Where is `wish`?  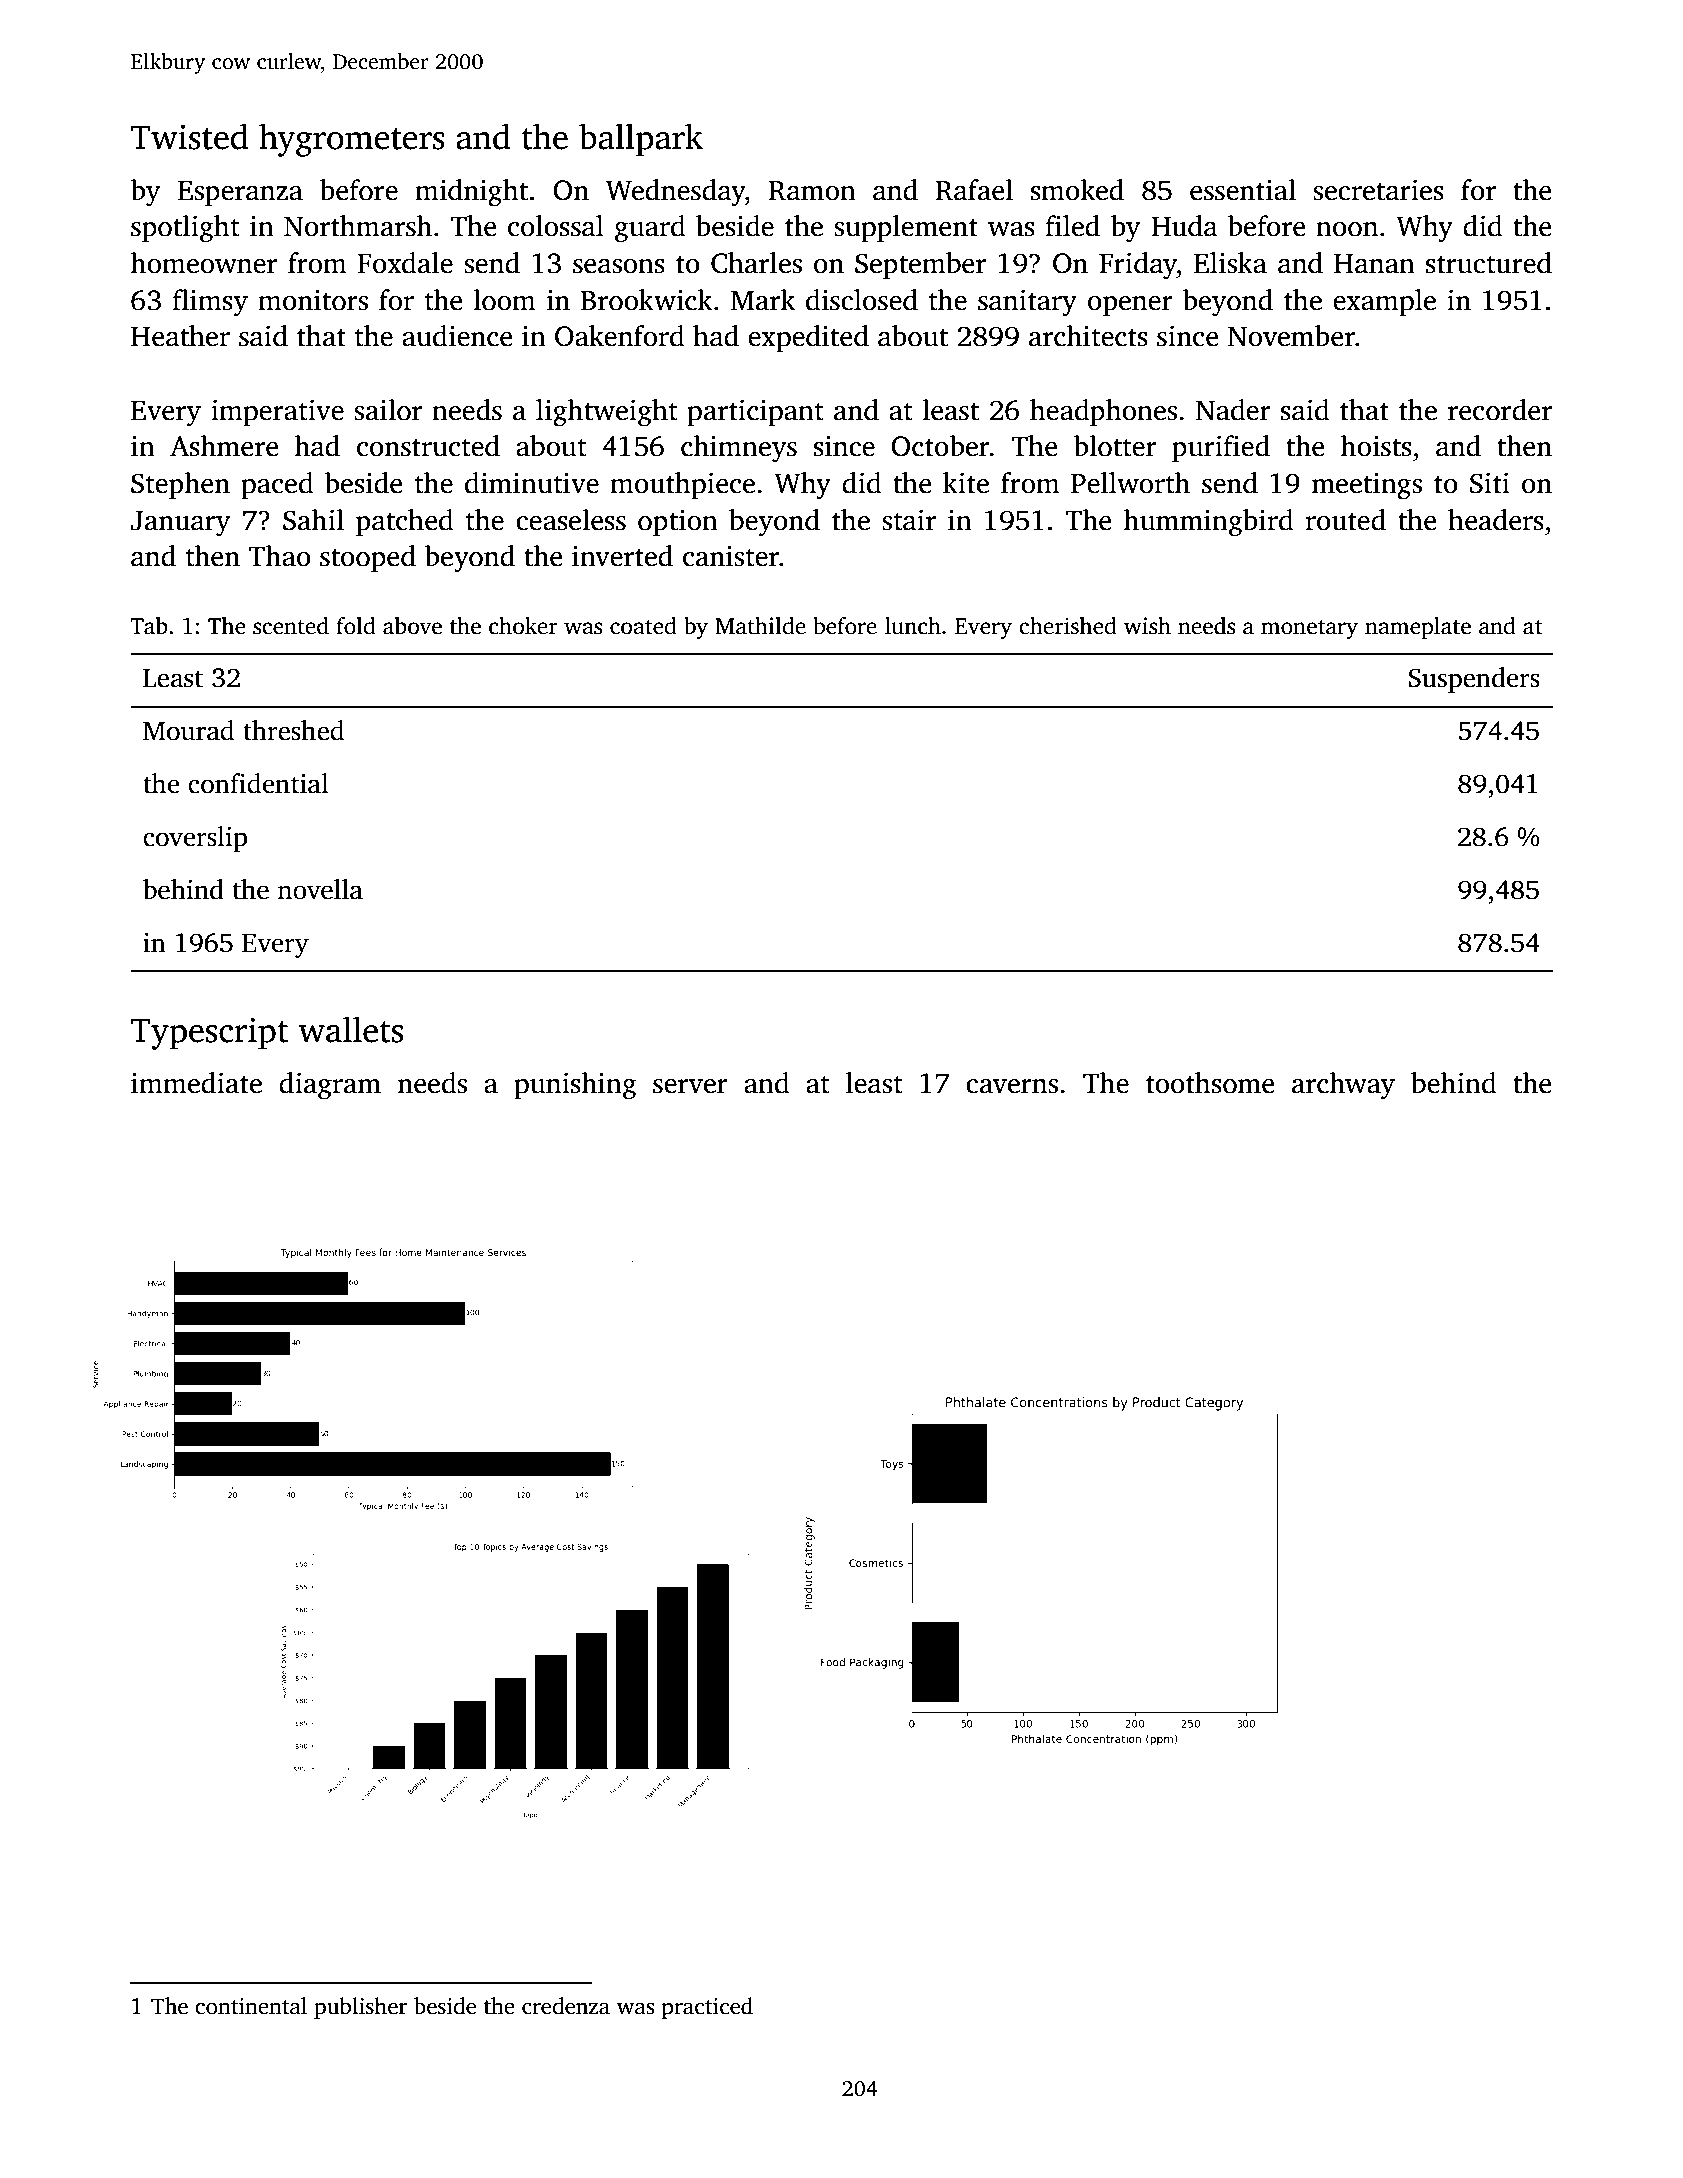
wish is located at coordinates (1147, 626).
